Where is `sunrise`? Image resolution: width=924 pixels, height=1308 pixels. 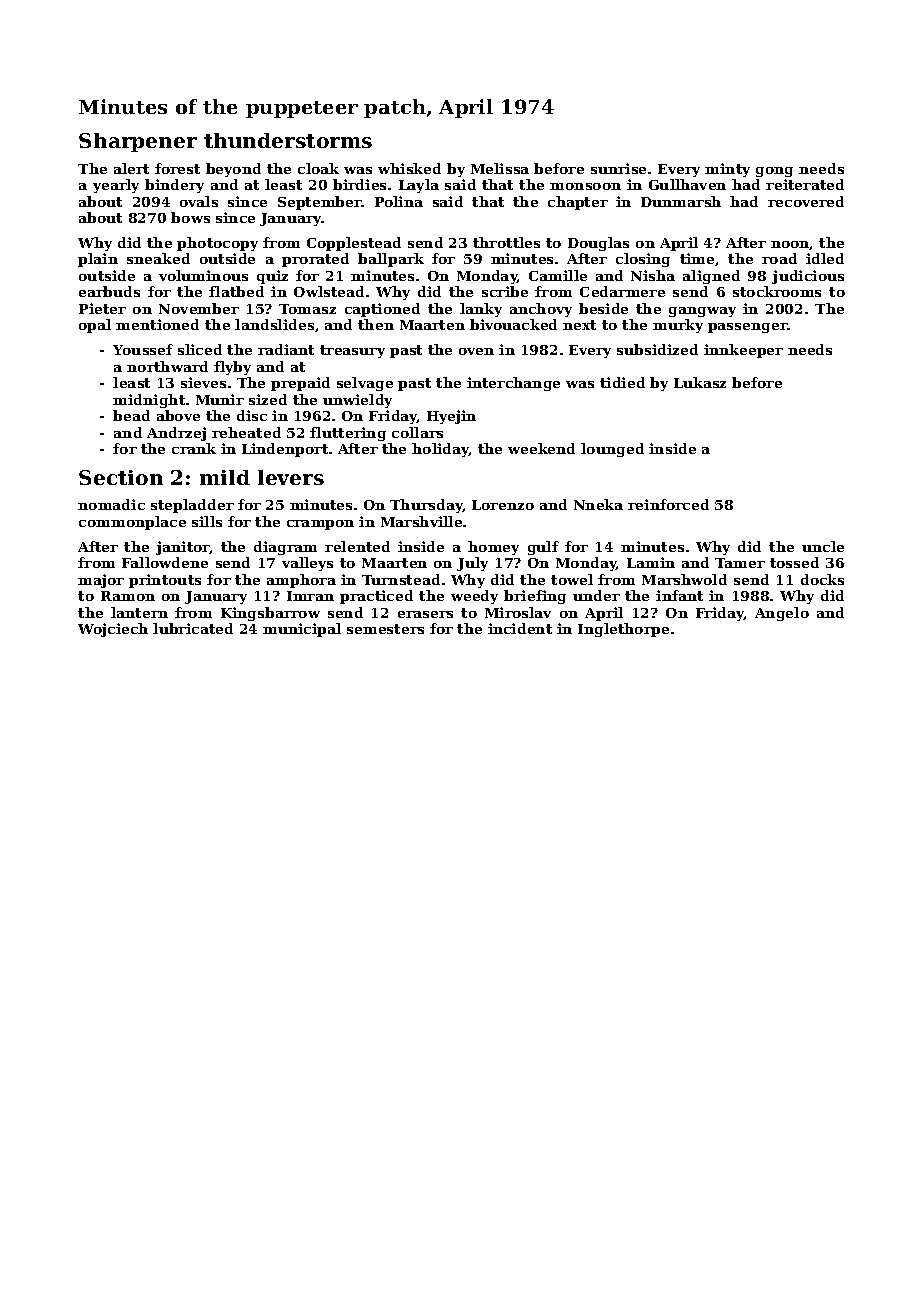
sunrise is located at coordinates (618, 168).
